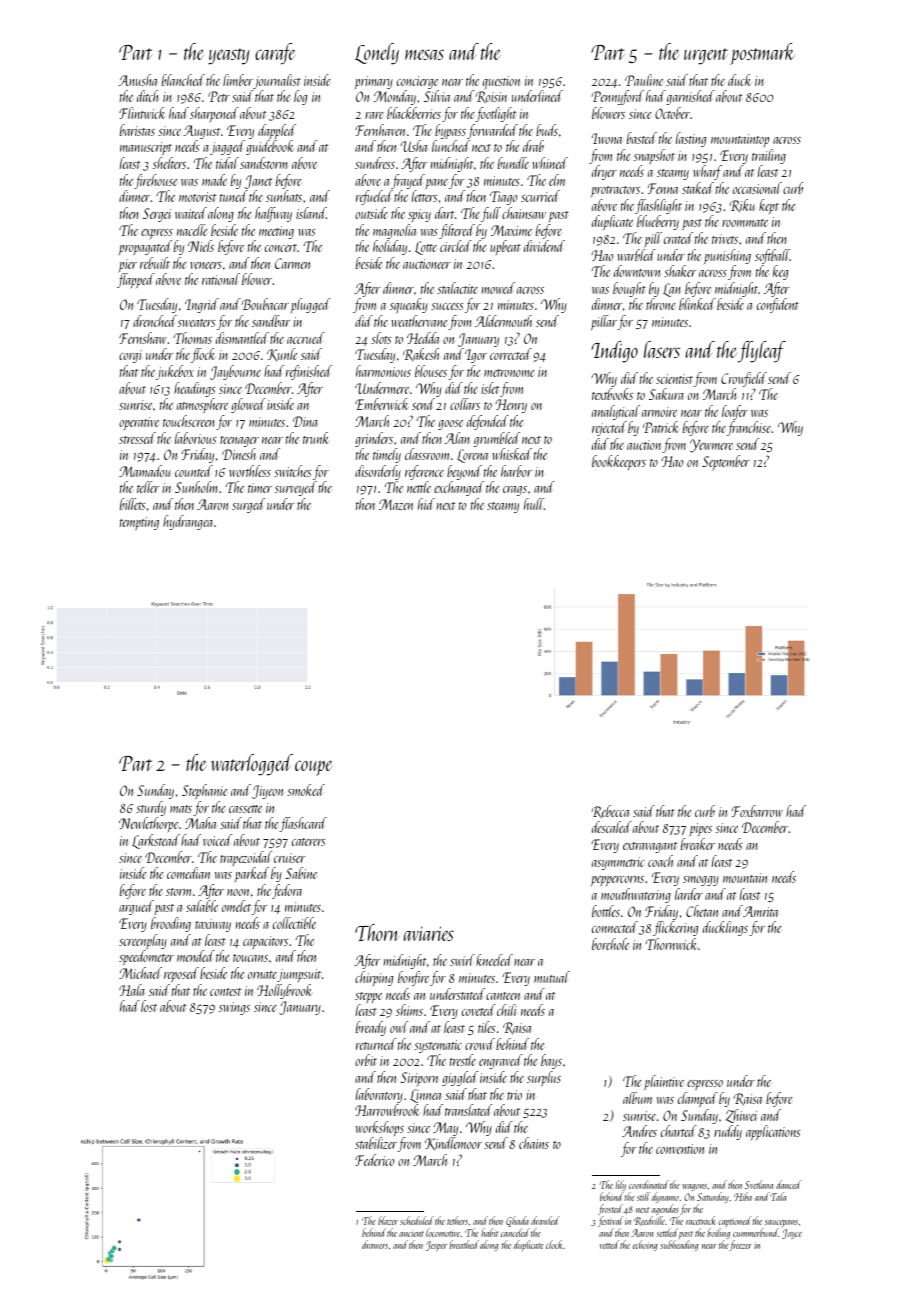  What do you see at coordinates (661, 427) in the screenshot?
I see `Patrick` at bounding box center [661, 427].
